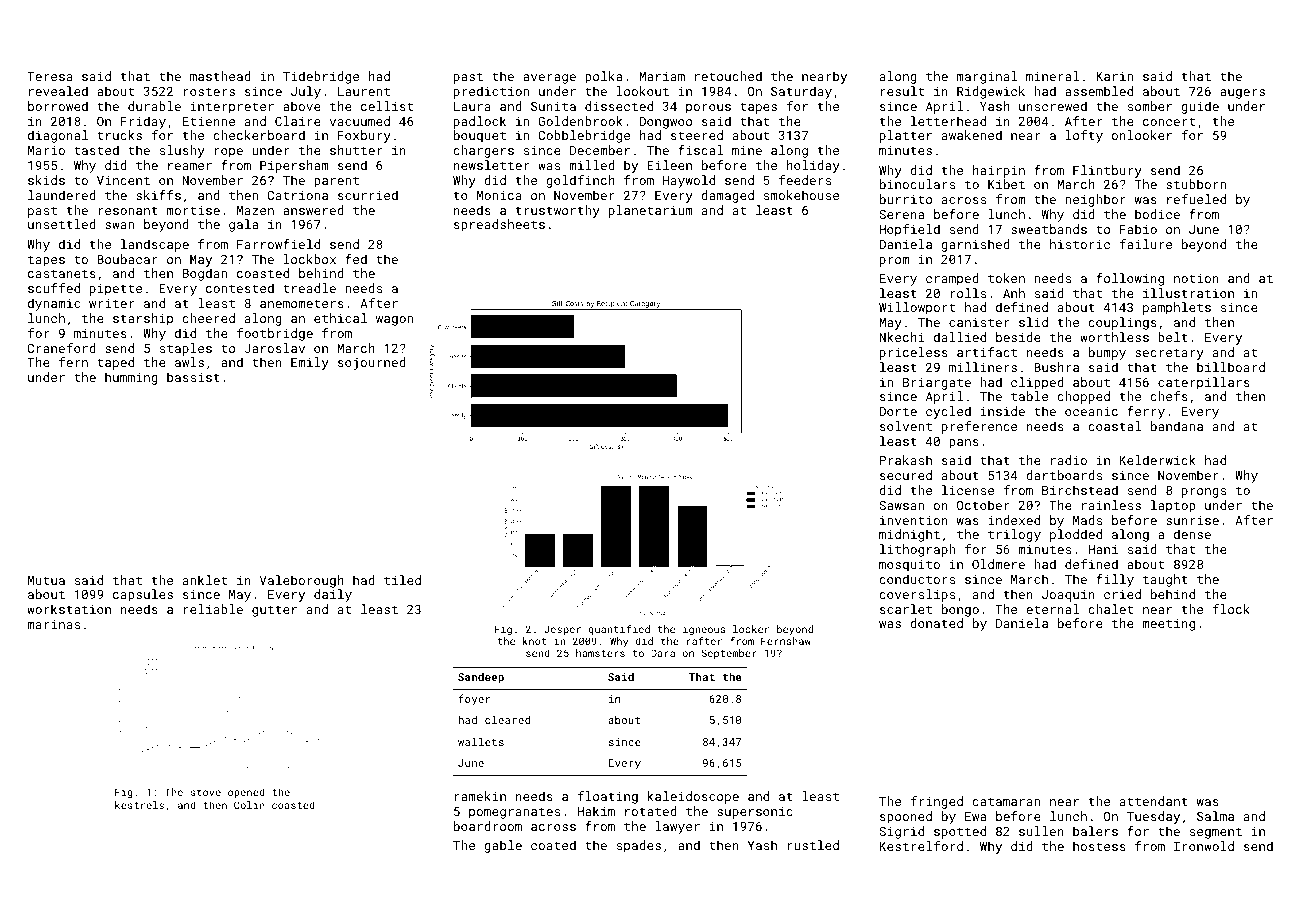  I want to click on Karin, so click(1114, 76).
